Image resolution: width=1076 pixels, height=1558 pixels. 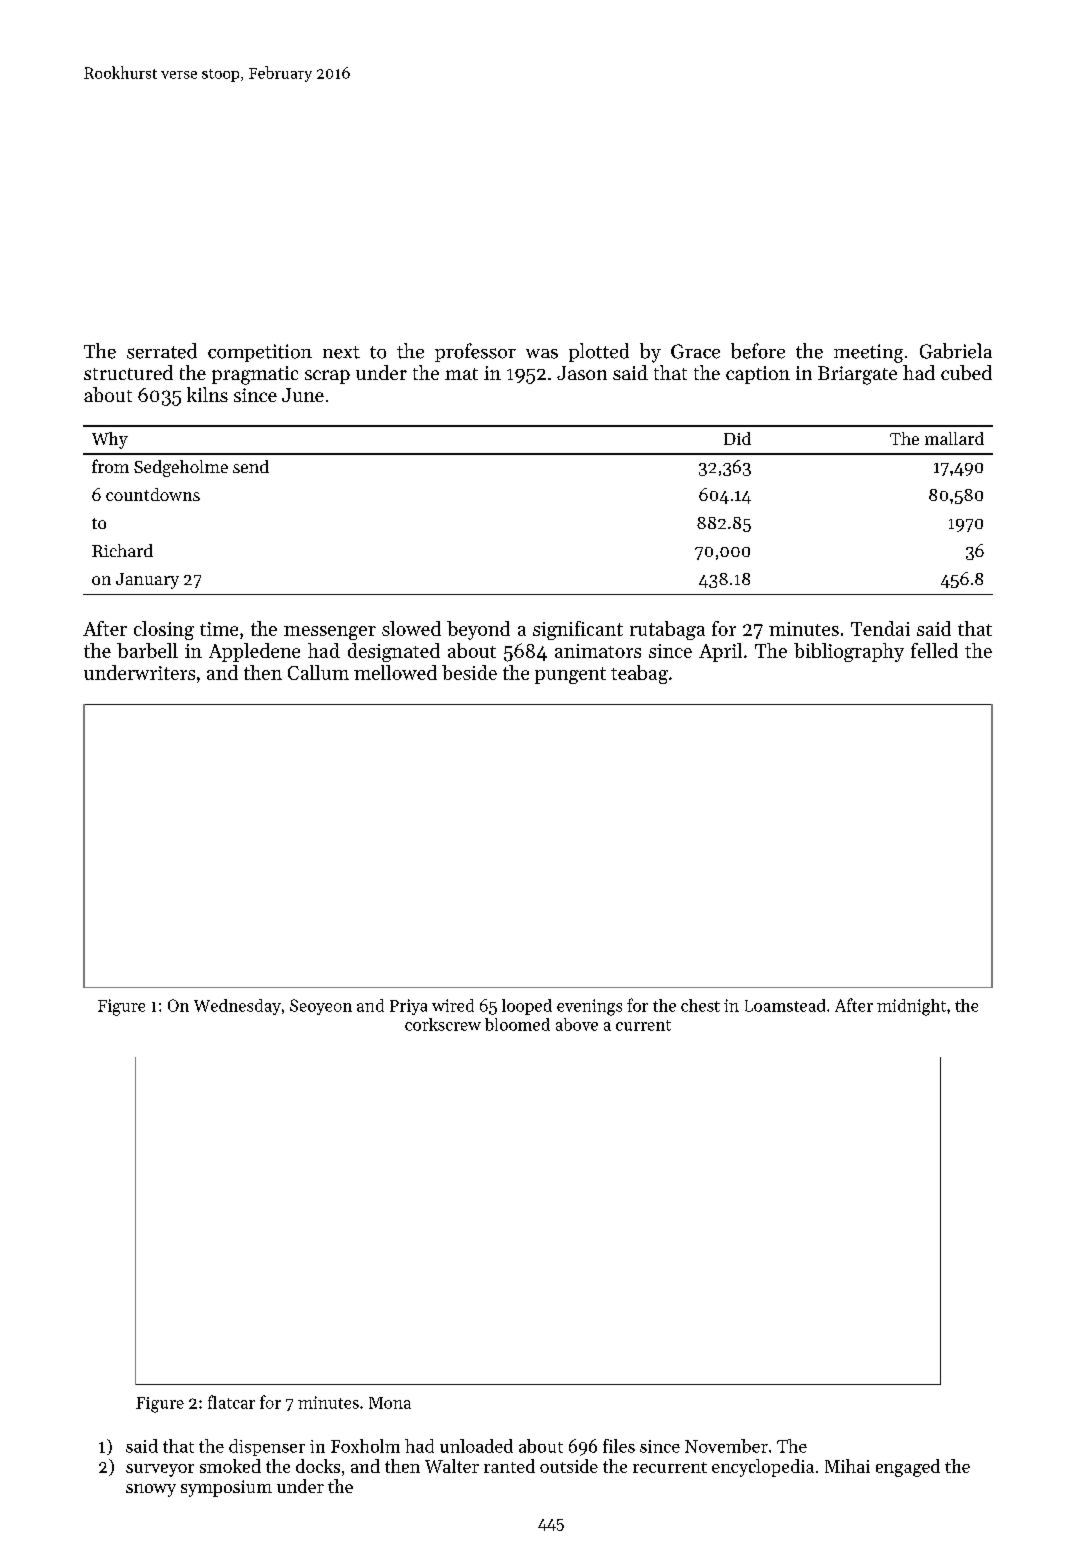 I want to click on before, so click(x=758, y=351).
